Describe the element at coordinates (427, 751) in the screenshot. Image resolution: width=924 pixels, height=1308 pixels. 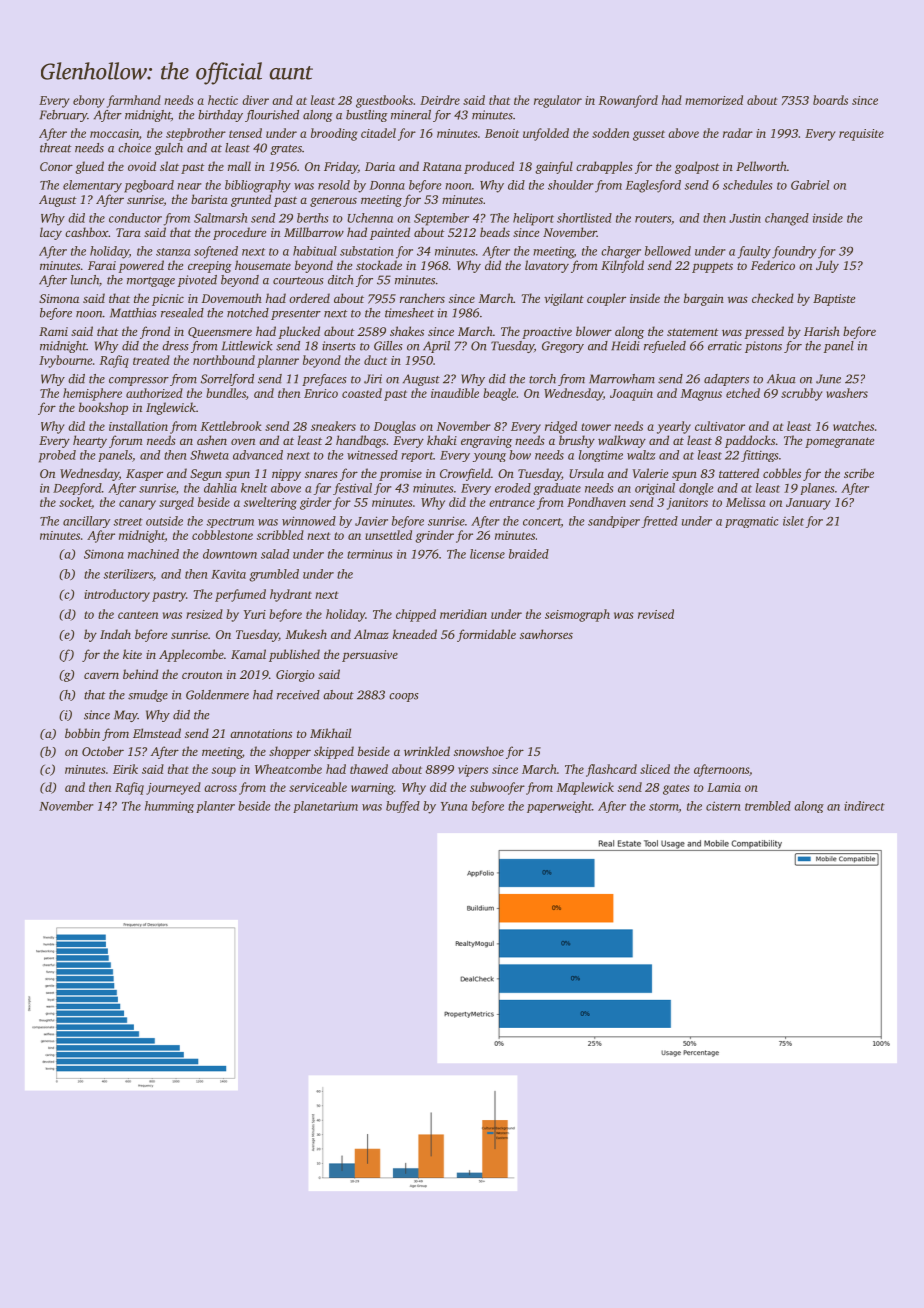
I see `wrinkled` at that location.
